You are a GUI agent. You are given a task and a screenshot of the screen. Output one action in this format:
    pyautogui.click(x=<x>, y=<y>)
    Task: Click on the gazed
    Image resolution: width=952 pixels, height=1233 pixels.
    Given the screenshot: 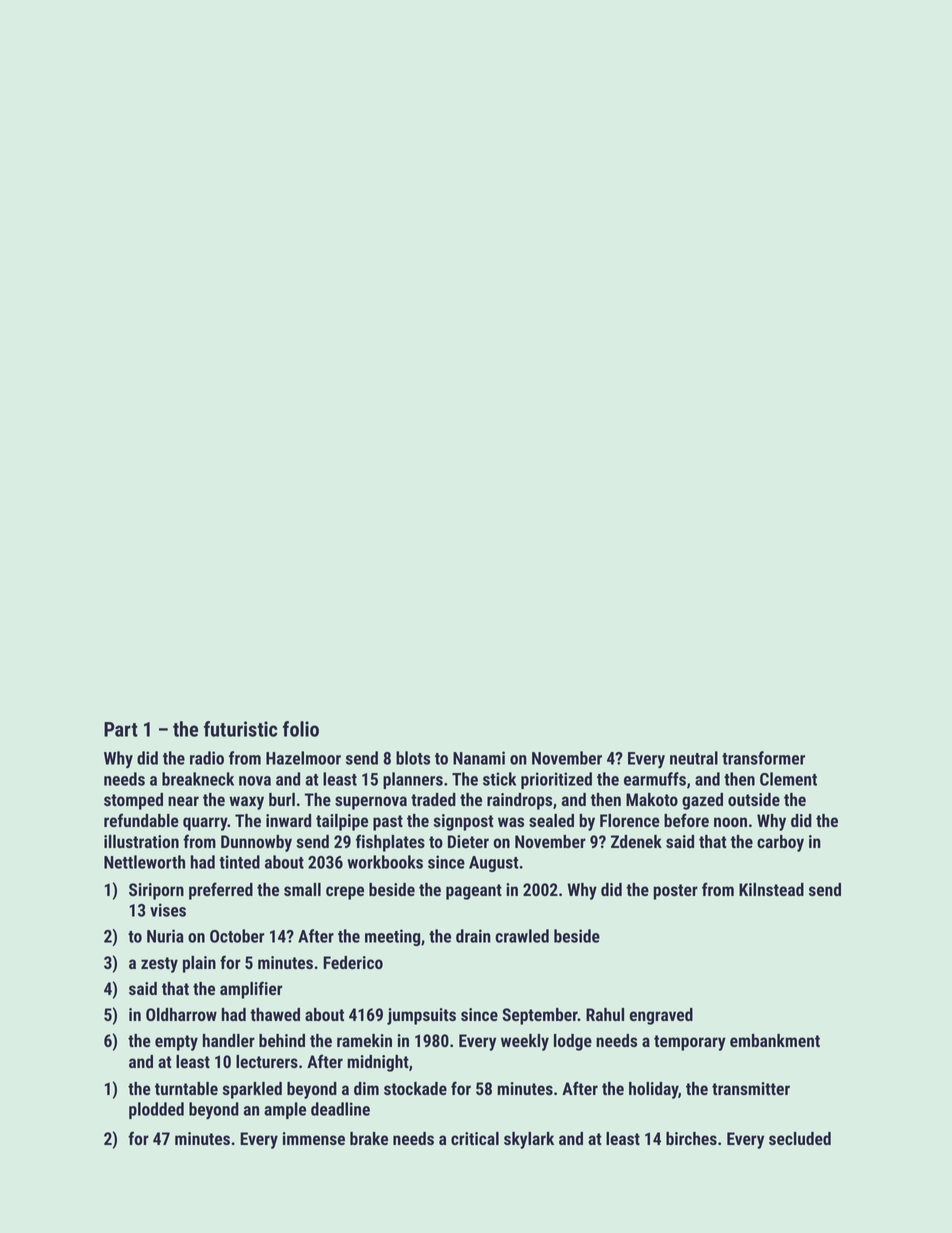 What is the action you would take?
    pyautogui.click(x=702, y=801)
